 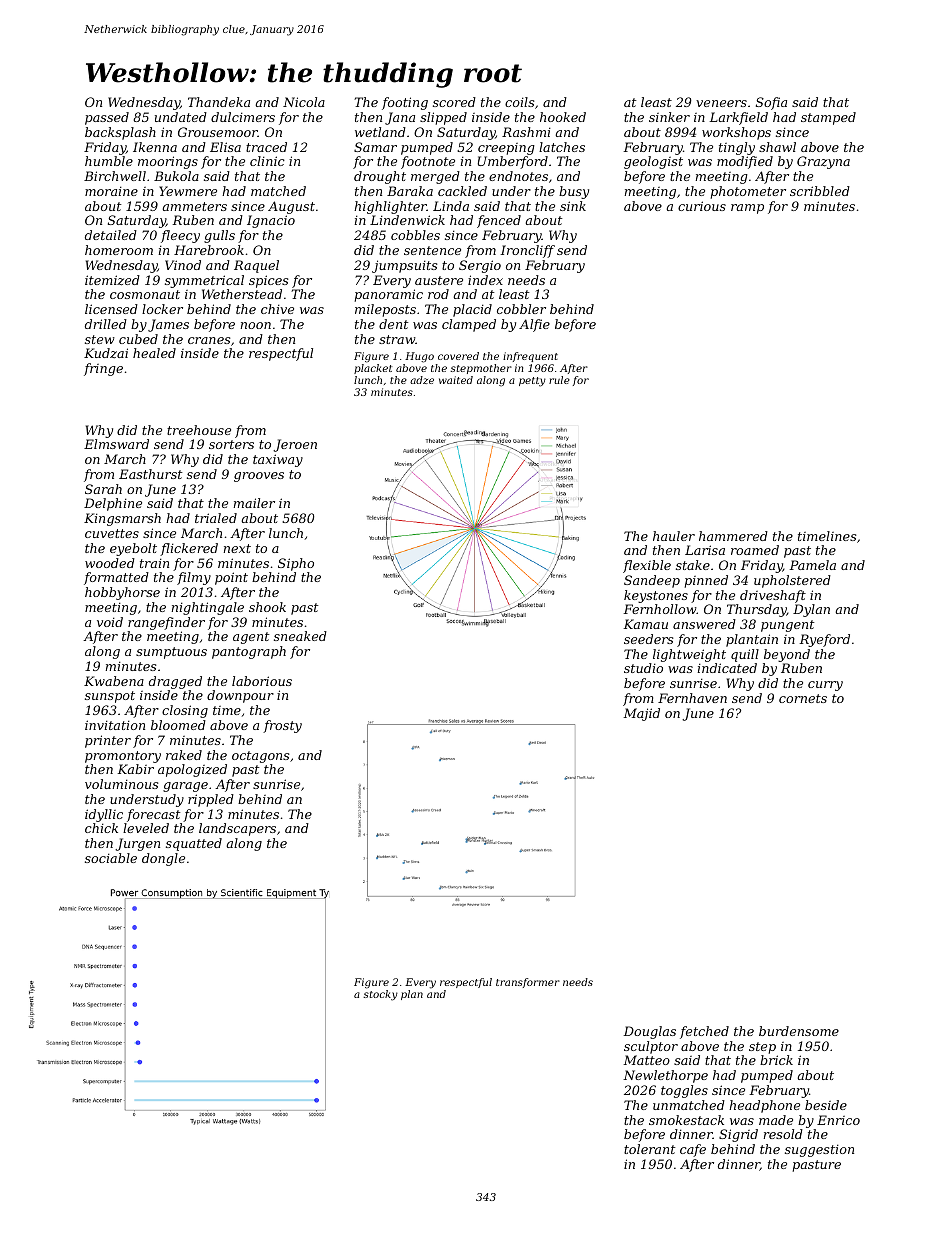 I want to click on Dylan, so click(x=811, y=610).
